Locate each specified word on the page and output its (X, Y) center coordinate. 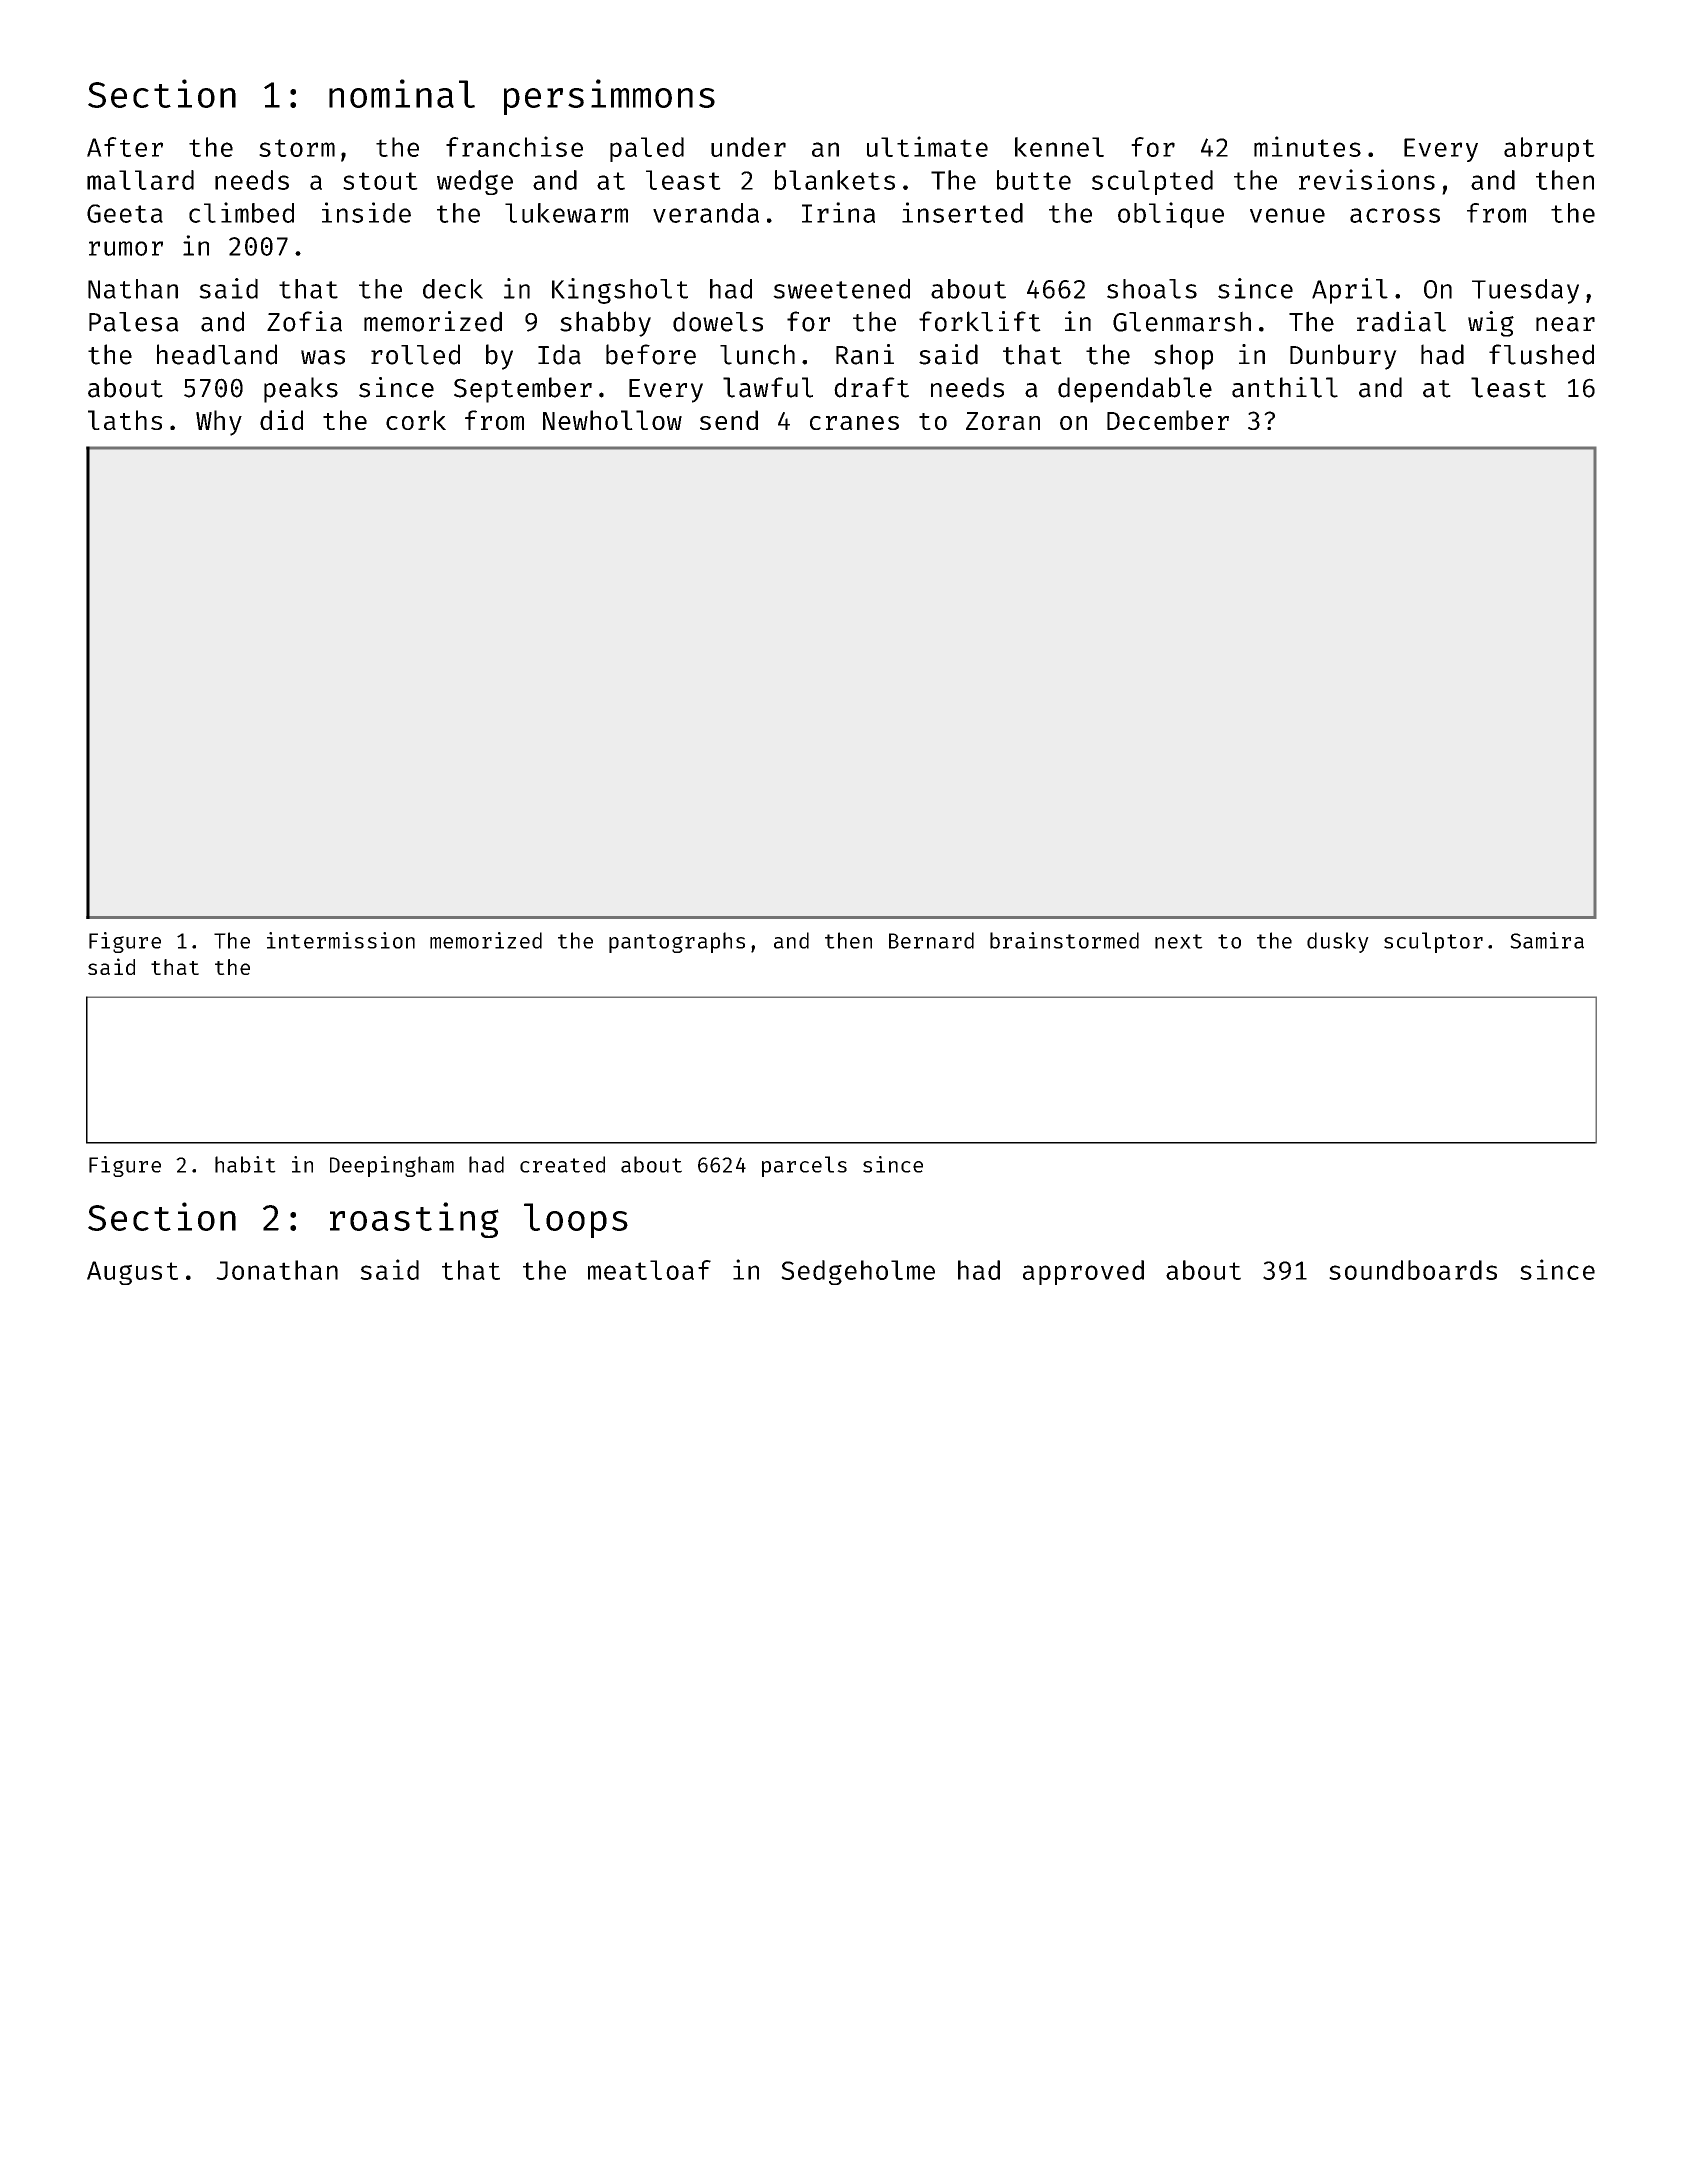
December (1168, 420)
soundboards (1413, 1270)
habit (245, 1164)
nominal (402, 93)
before (651, 354)
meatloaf (649, 1270)
